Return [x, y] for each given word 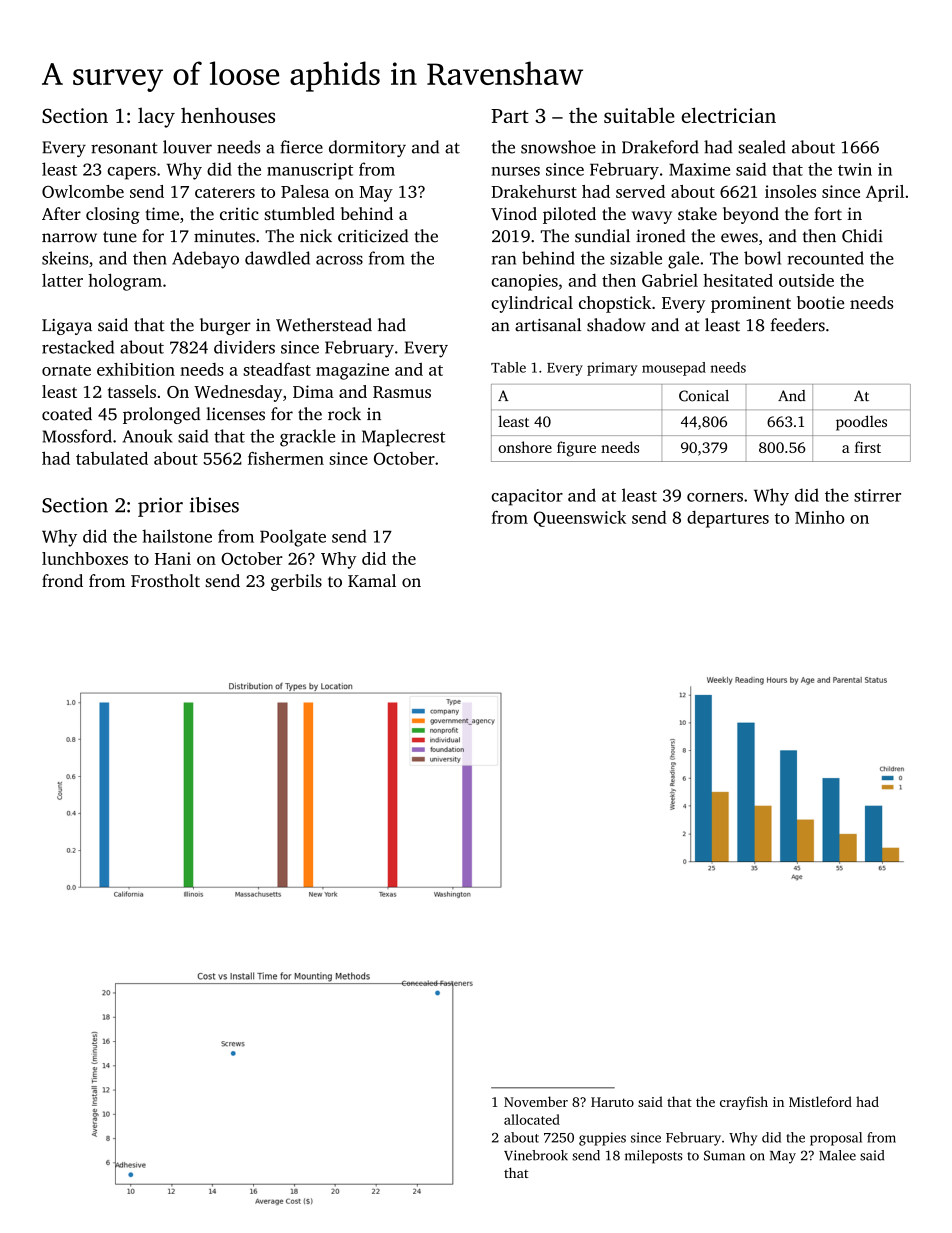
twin [855, 169]
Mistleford [820, 1101]
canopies [524, 282]
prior [160, 507]
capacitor [527, 497]
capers [131, 173]
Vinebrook [536, 1155]
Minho [820, 517]
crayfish [744, 1103]
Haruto [612, 1102]
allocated [532, 1119]
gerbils [296, 582]
